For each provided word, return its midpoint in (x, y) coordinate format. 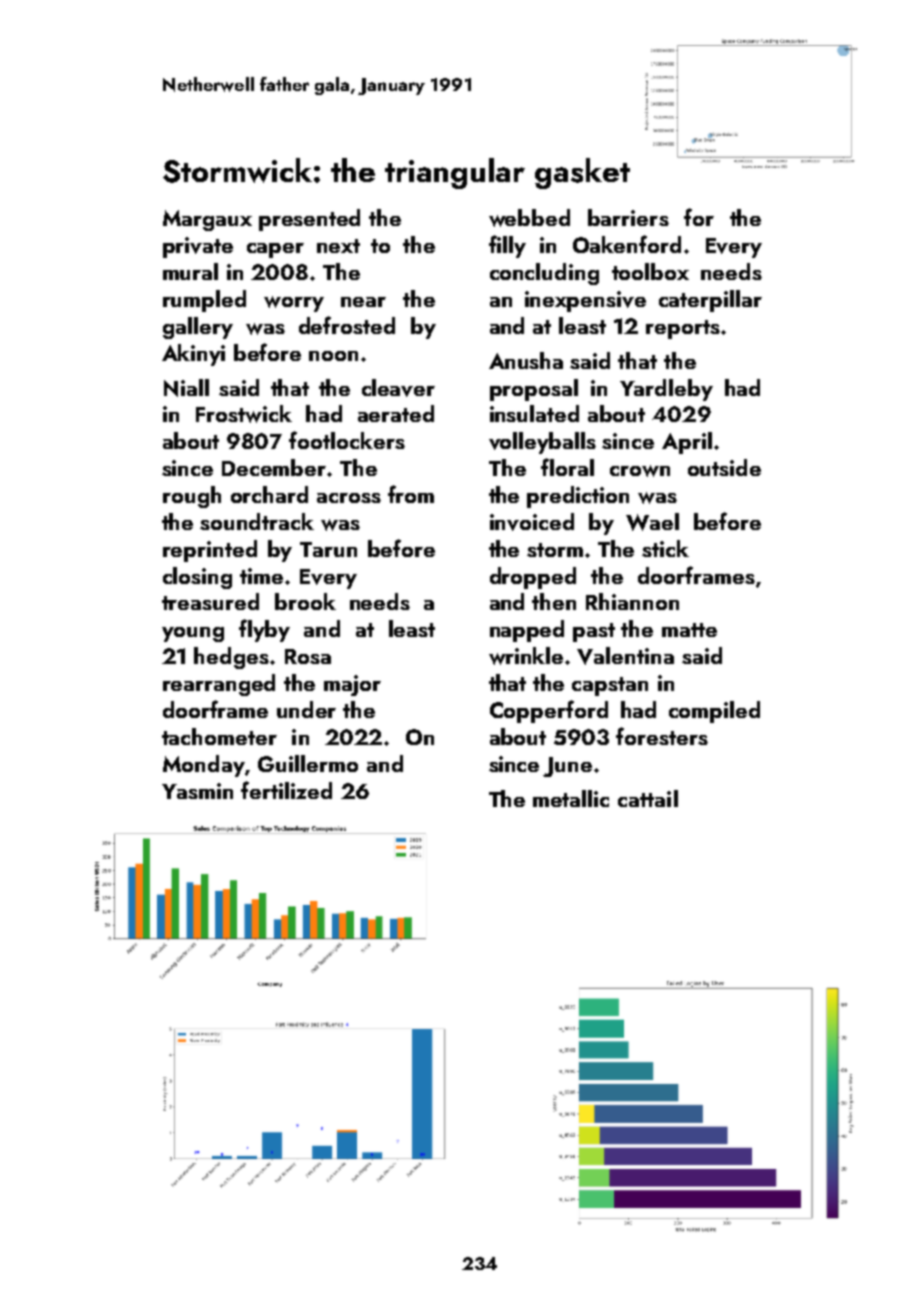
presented (309, 220)
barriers (628, 217)
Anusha (526, 360)
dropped (533, 578)
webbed (529, 218)
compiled (714, 712)
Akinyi (193, 355)
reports (683, 329)
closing (197, 578)
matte (689, 630)
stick (665, 548)
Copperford (549, 711)
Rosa (308, 656)
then (554, 601)
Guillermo (308, 763)
